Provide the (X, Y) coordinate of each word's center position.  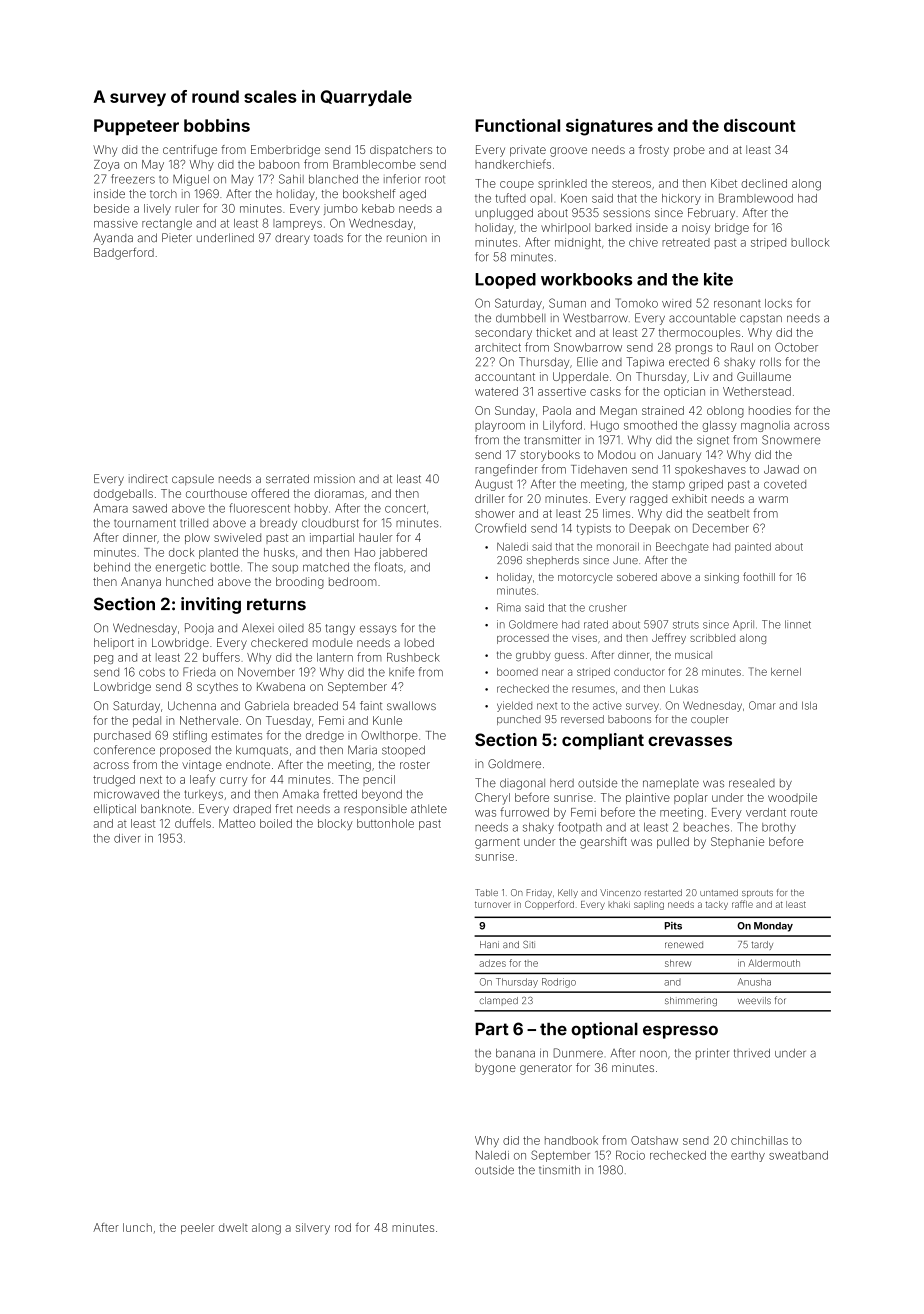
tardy (762, 945)
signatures (609, 127)
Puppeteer (136, 127)
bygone (495, 1069)
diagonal (522, 784)
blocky (335, 824)
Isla (809, 705)
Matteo (237, 823)
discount (760, 125)
